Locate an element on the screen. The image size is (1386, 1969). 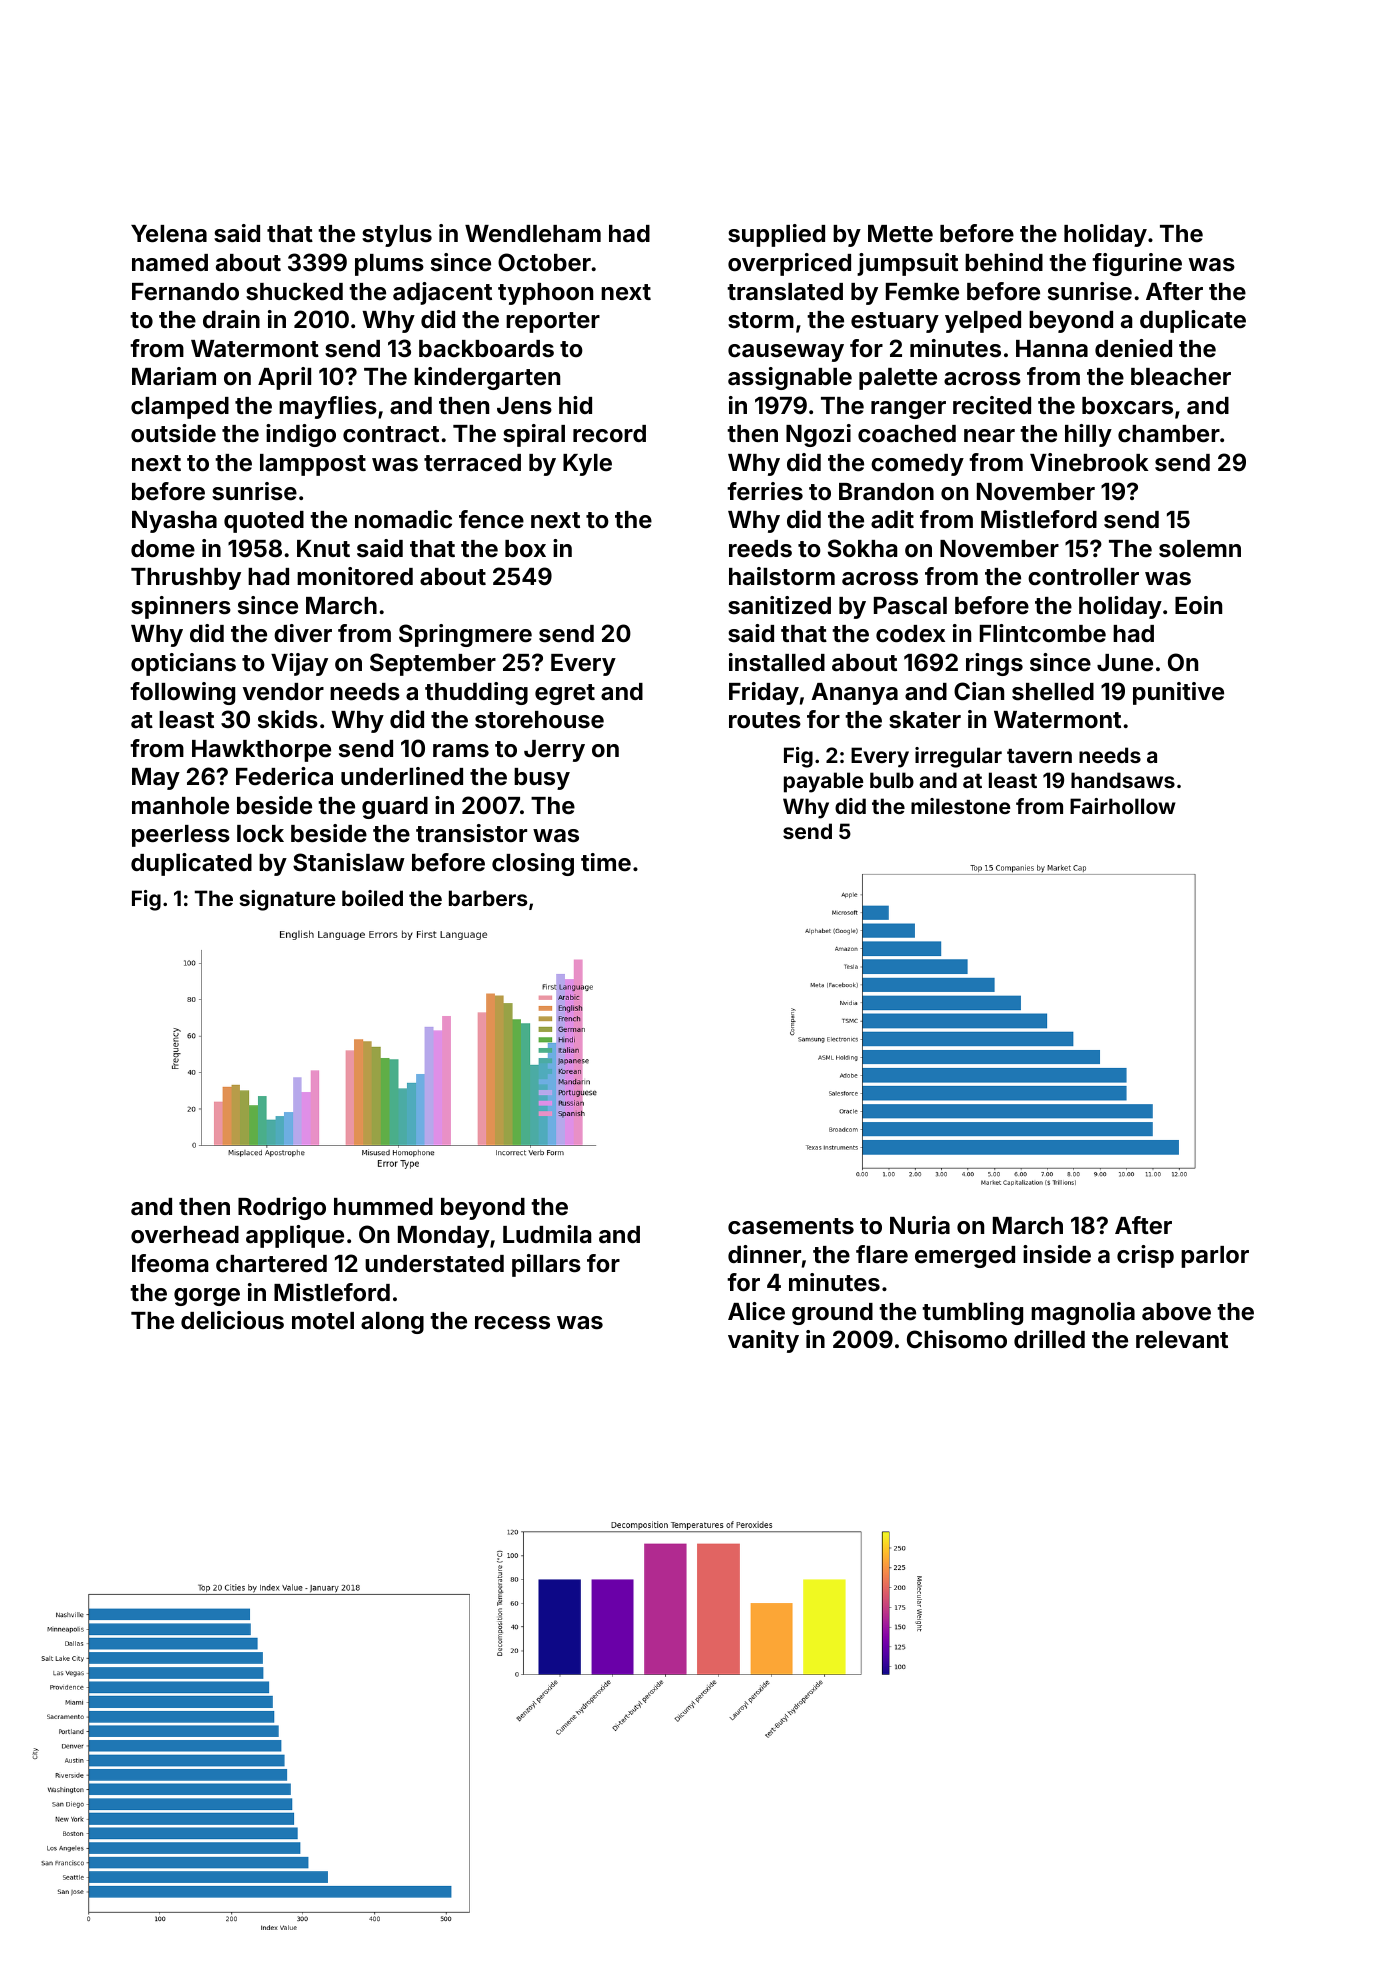
Hanna is located at coordinates (1052, 349).
